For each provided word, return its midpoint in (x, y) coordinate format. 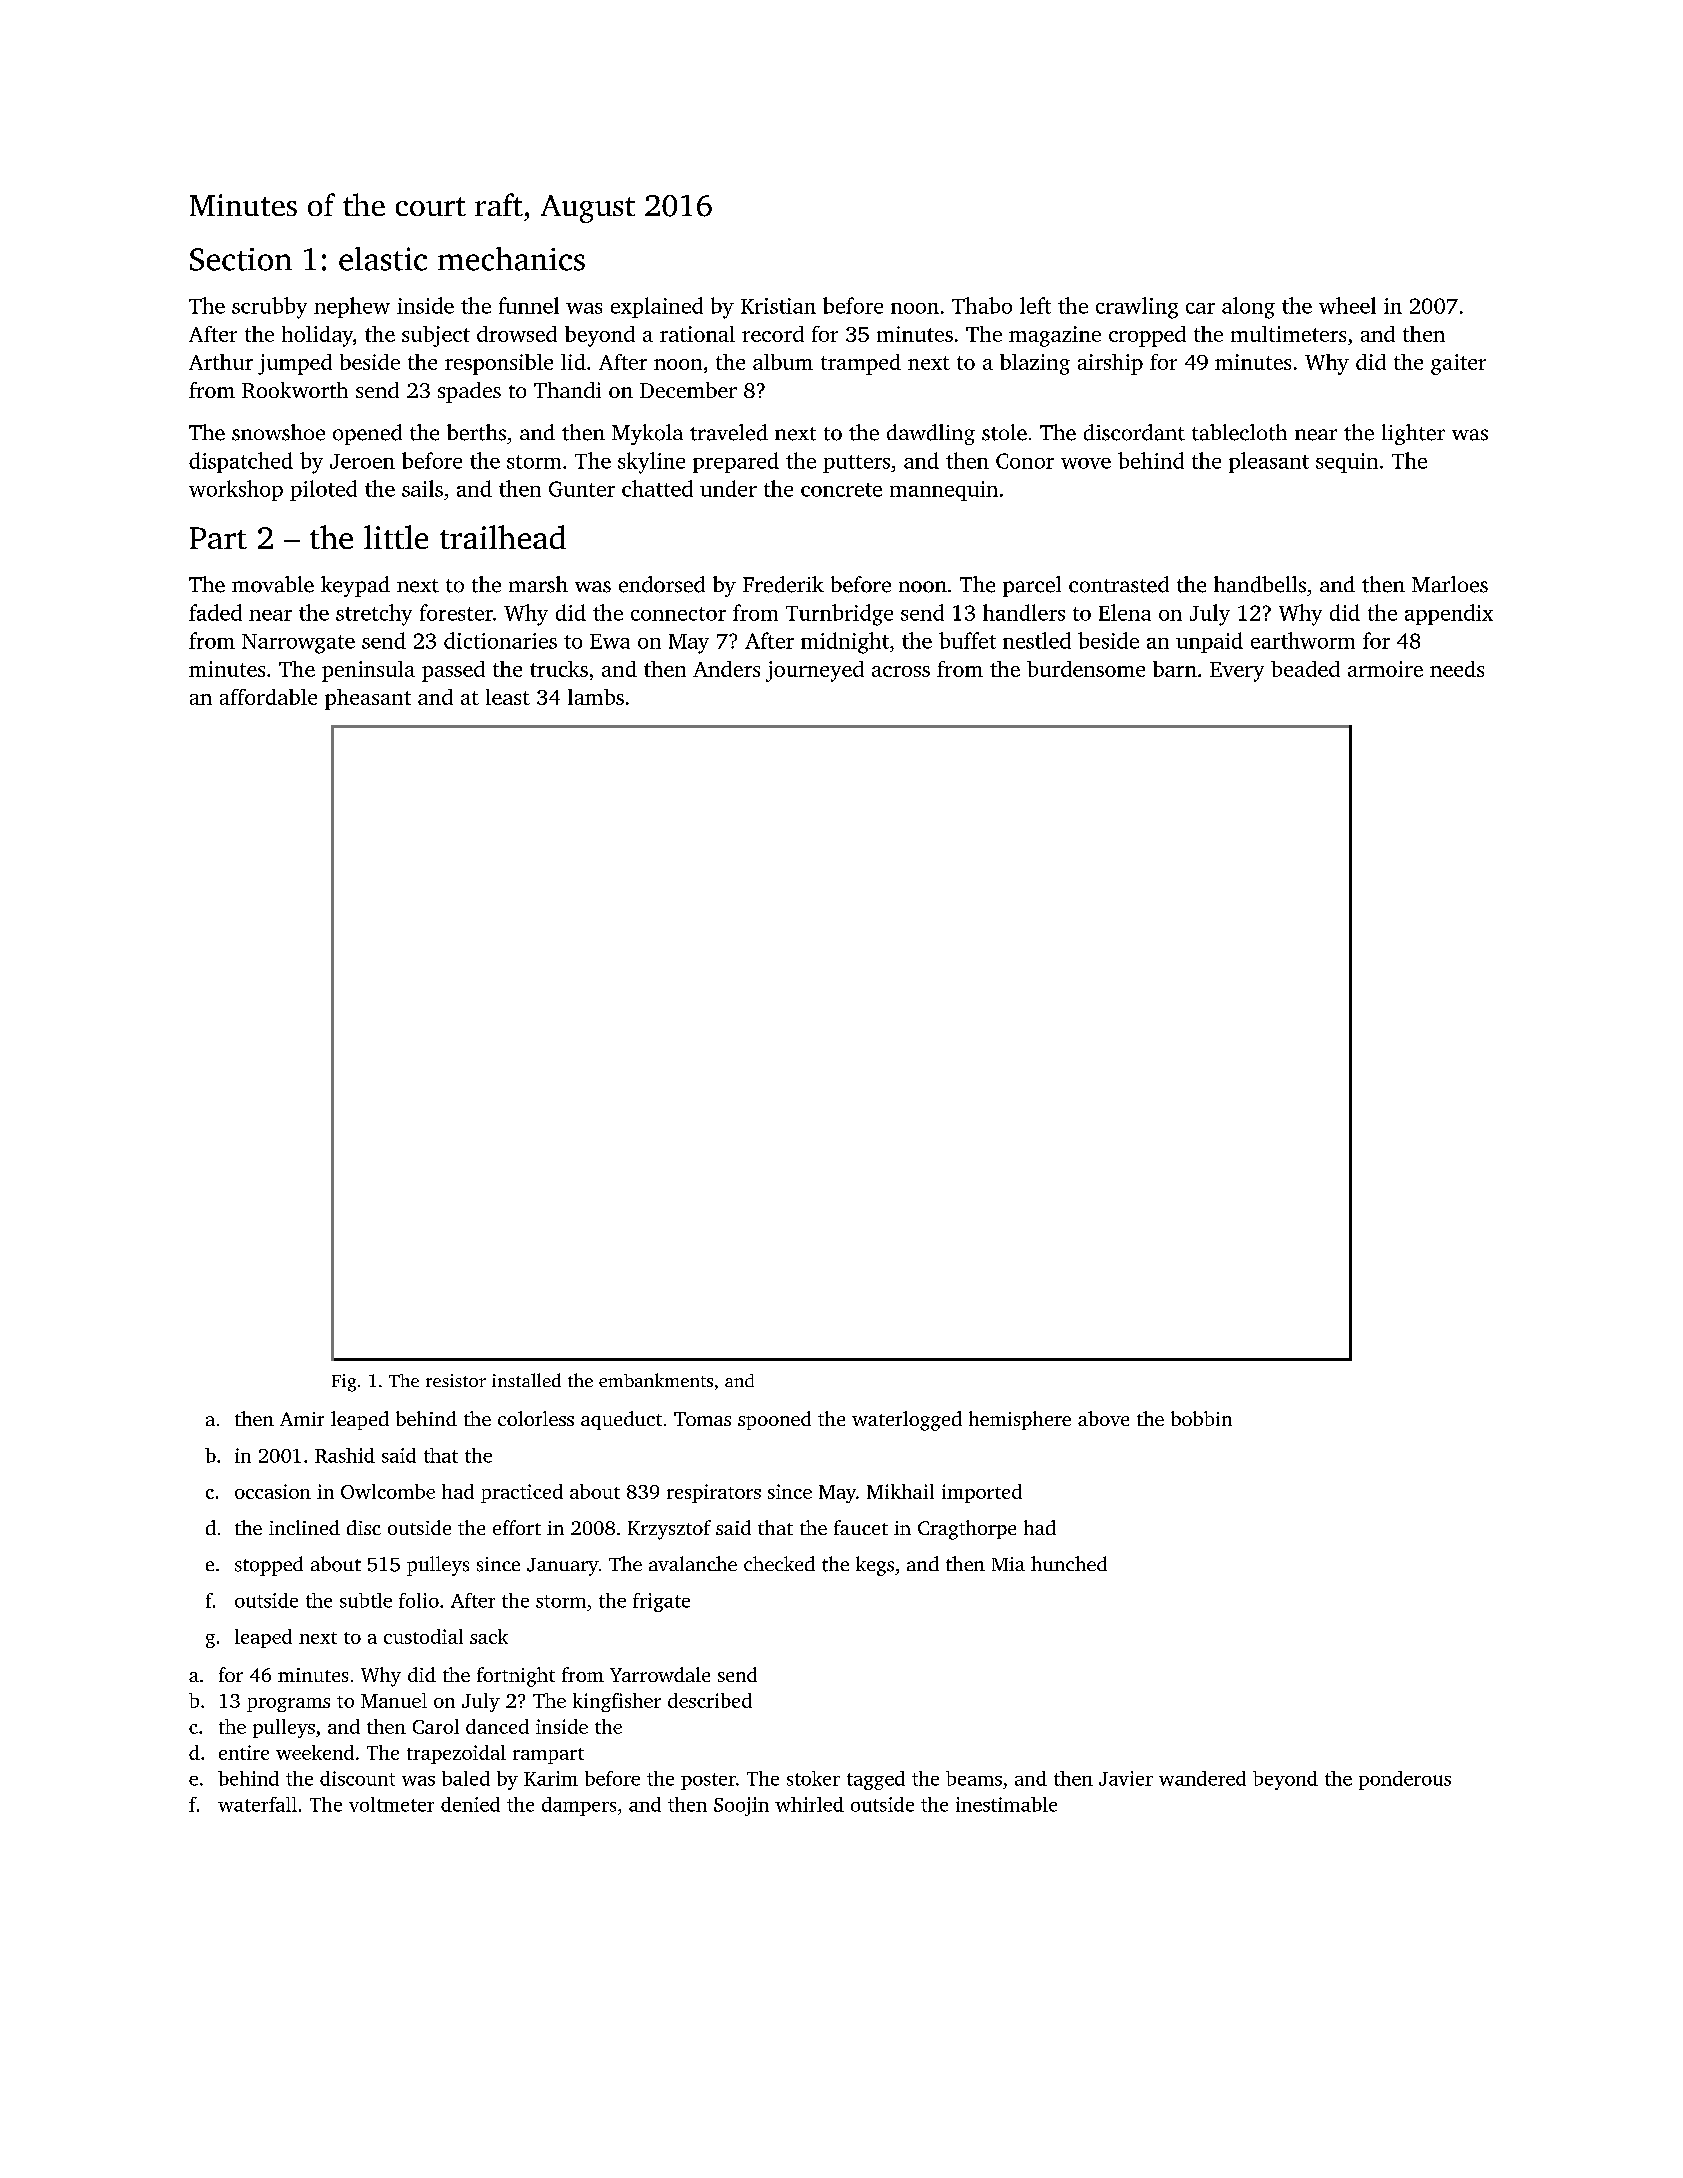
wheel (1347, 305)
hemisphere (1020, 1420)
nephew (352, 307)
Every (1237, 672)
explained (657, 307)
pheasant (368, 699)
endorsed (662, 584)
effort (517, 1527)
